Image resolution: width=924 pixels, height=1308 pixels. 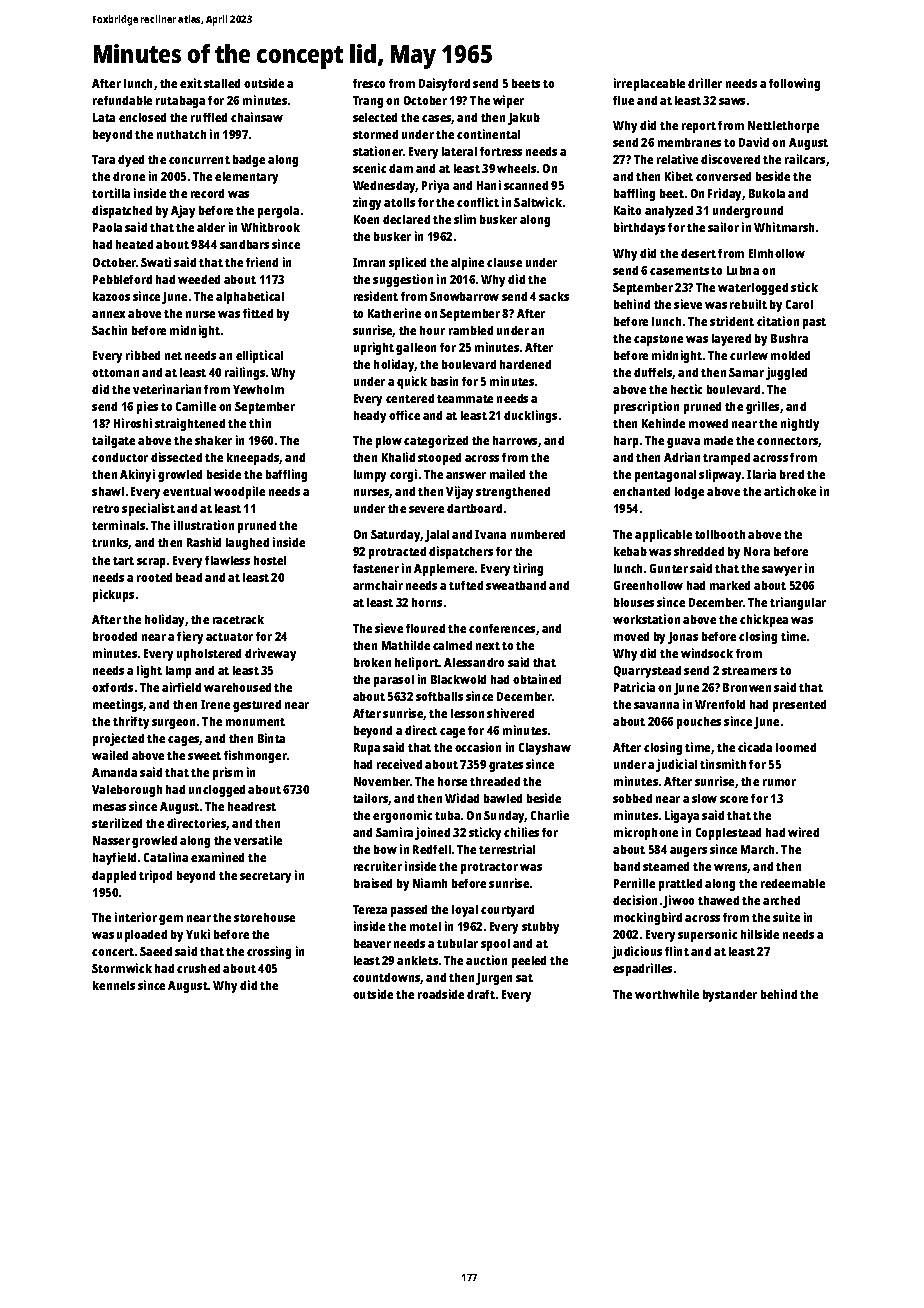 I want to click on pickups, so click(x=113, y=595).
